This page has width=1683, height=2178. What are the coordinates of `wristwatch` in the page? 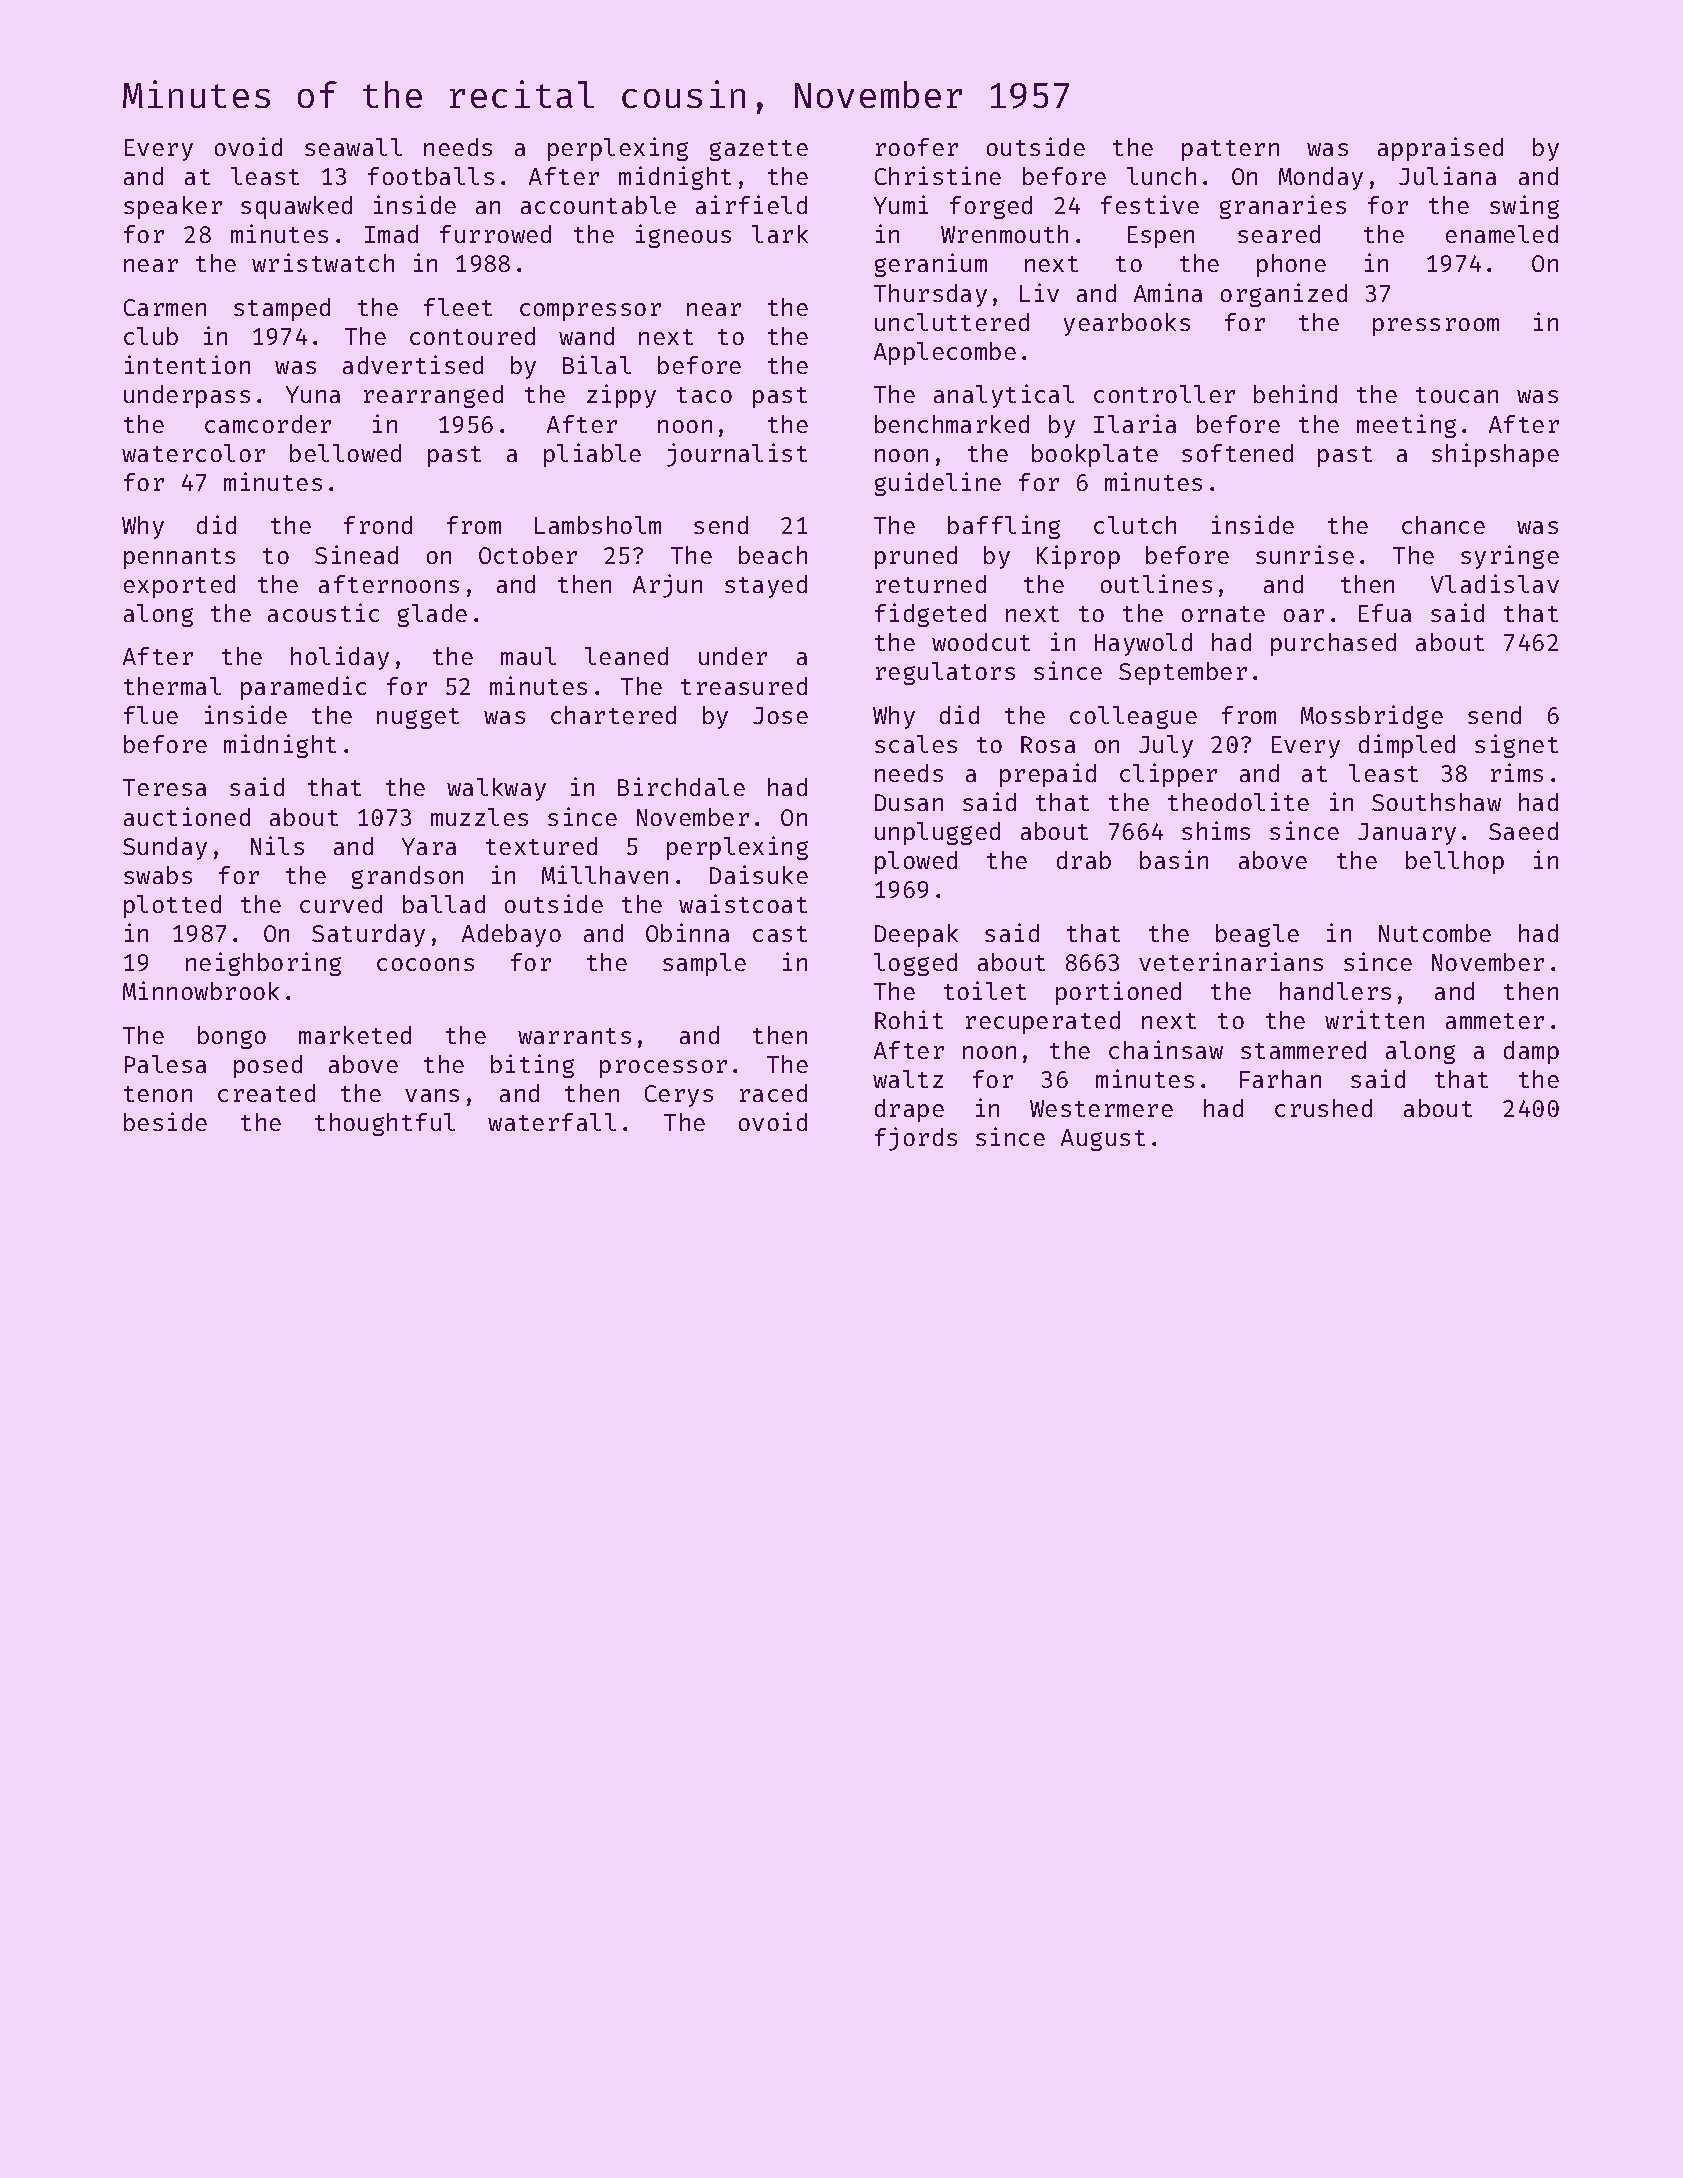 It's located at (323, 262).
